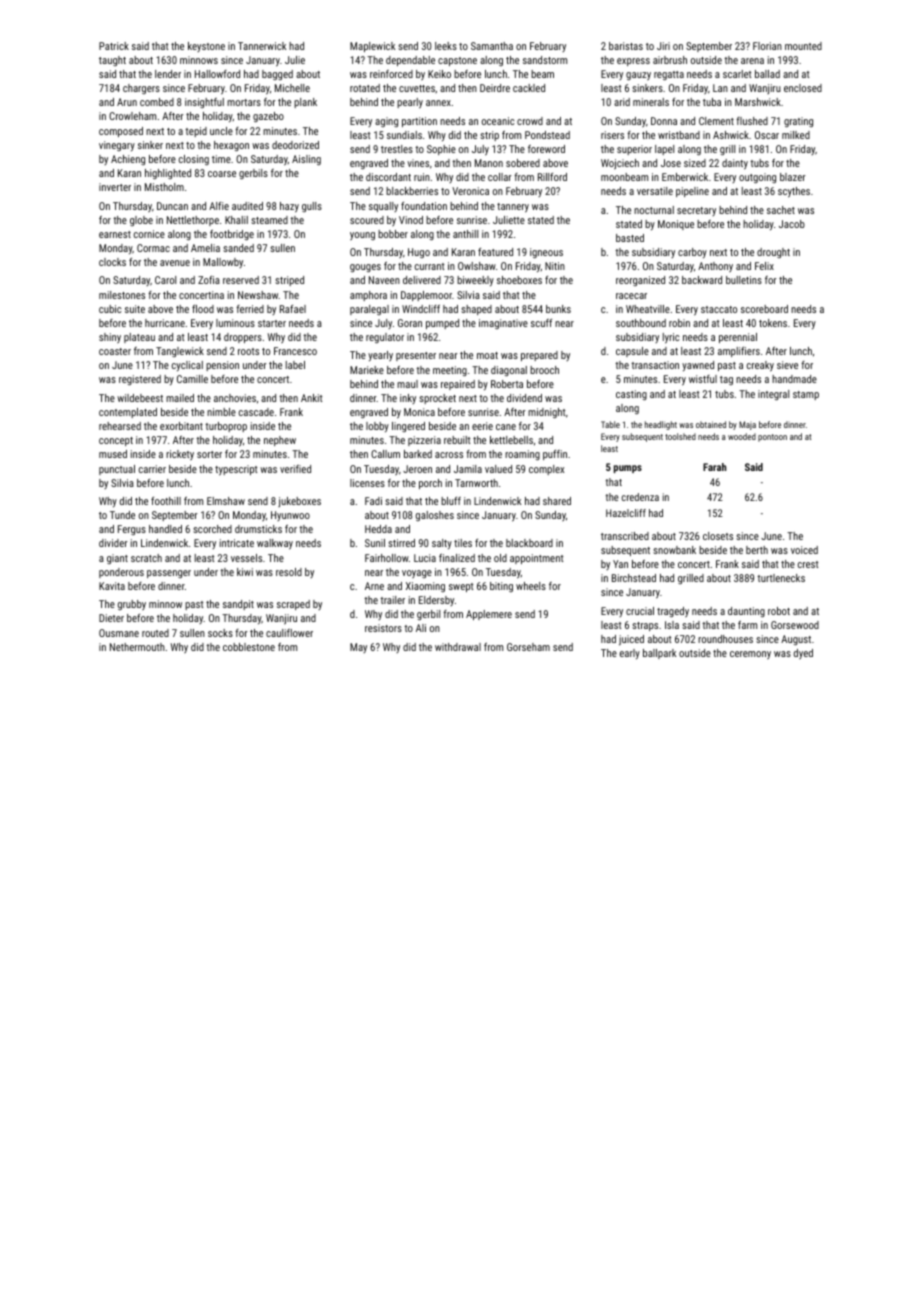 The height and width of the screenshot is (1308, 924). Describe the element at coordinates (418, 454) in the screenshot. I see `barked` at that location.
